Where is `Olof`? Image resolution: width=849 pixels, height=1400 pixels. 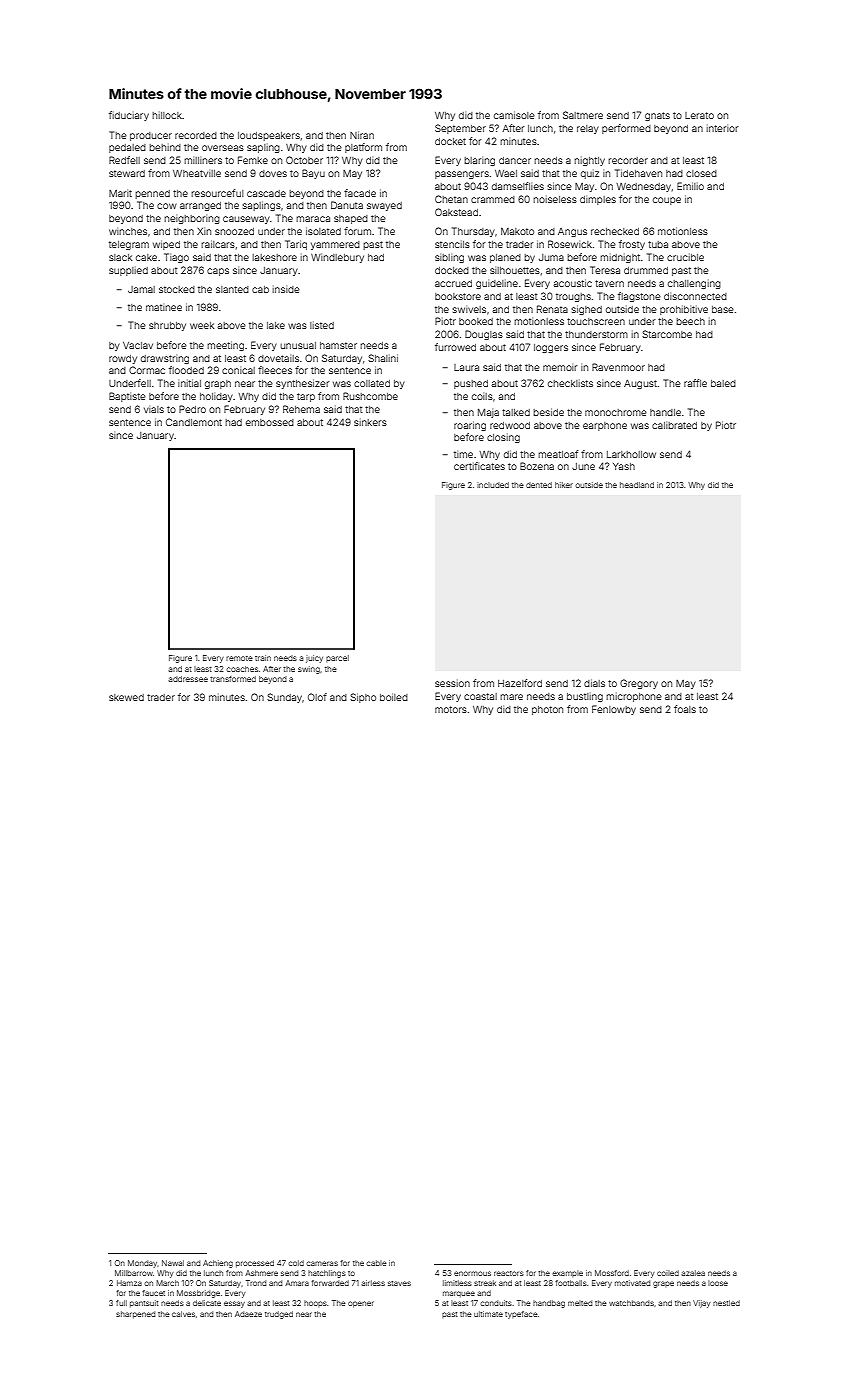
Olof is located at coordinates (317, 697).
